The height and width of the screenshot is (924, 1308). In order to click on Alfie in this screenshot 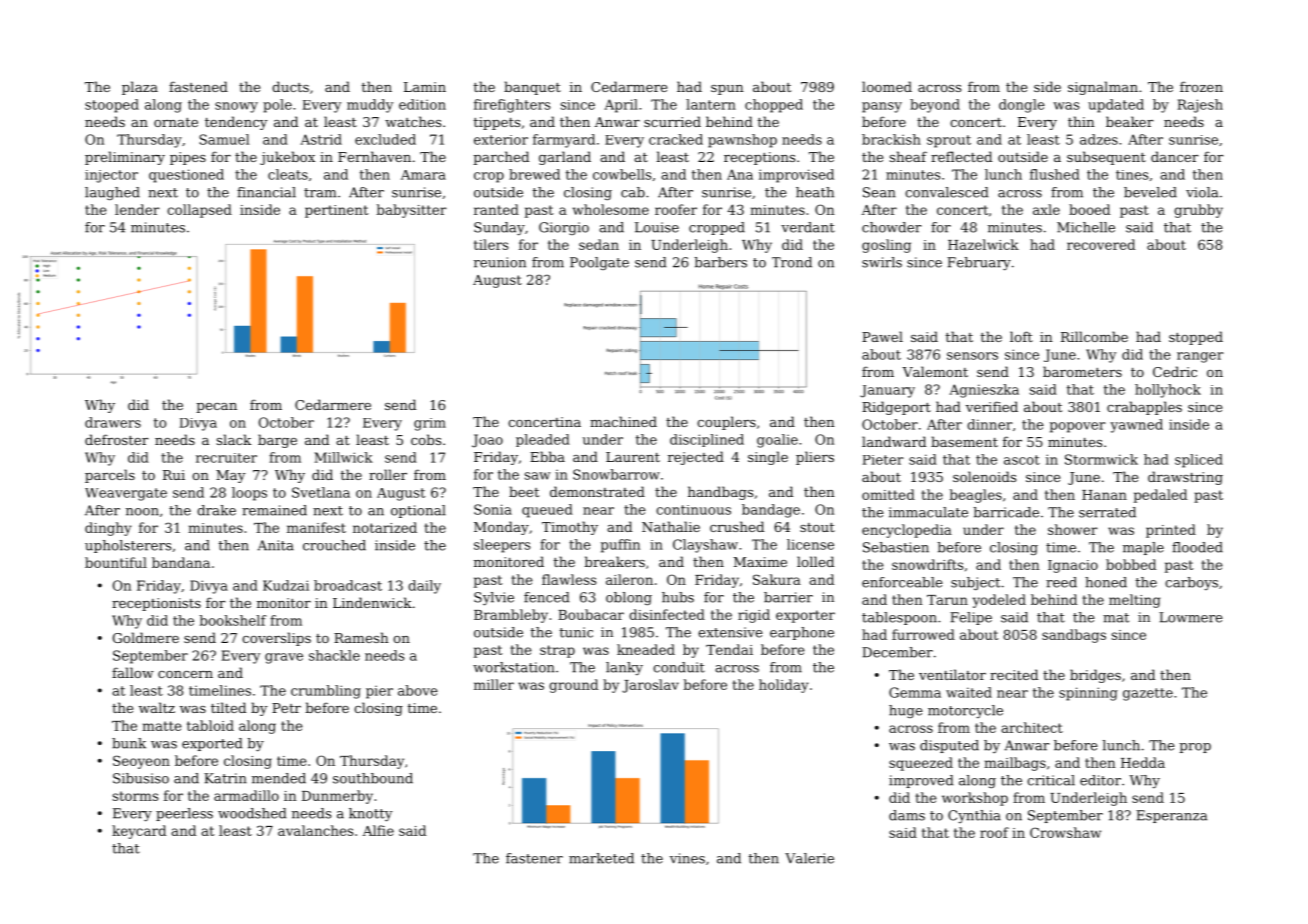, I will do `click(378, 830)`.
